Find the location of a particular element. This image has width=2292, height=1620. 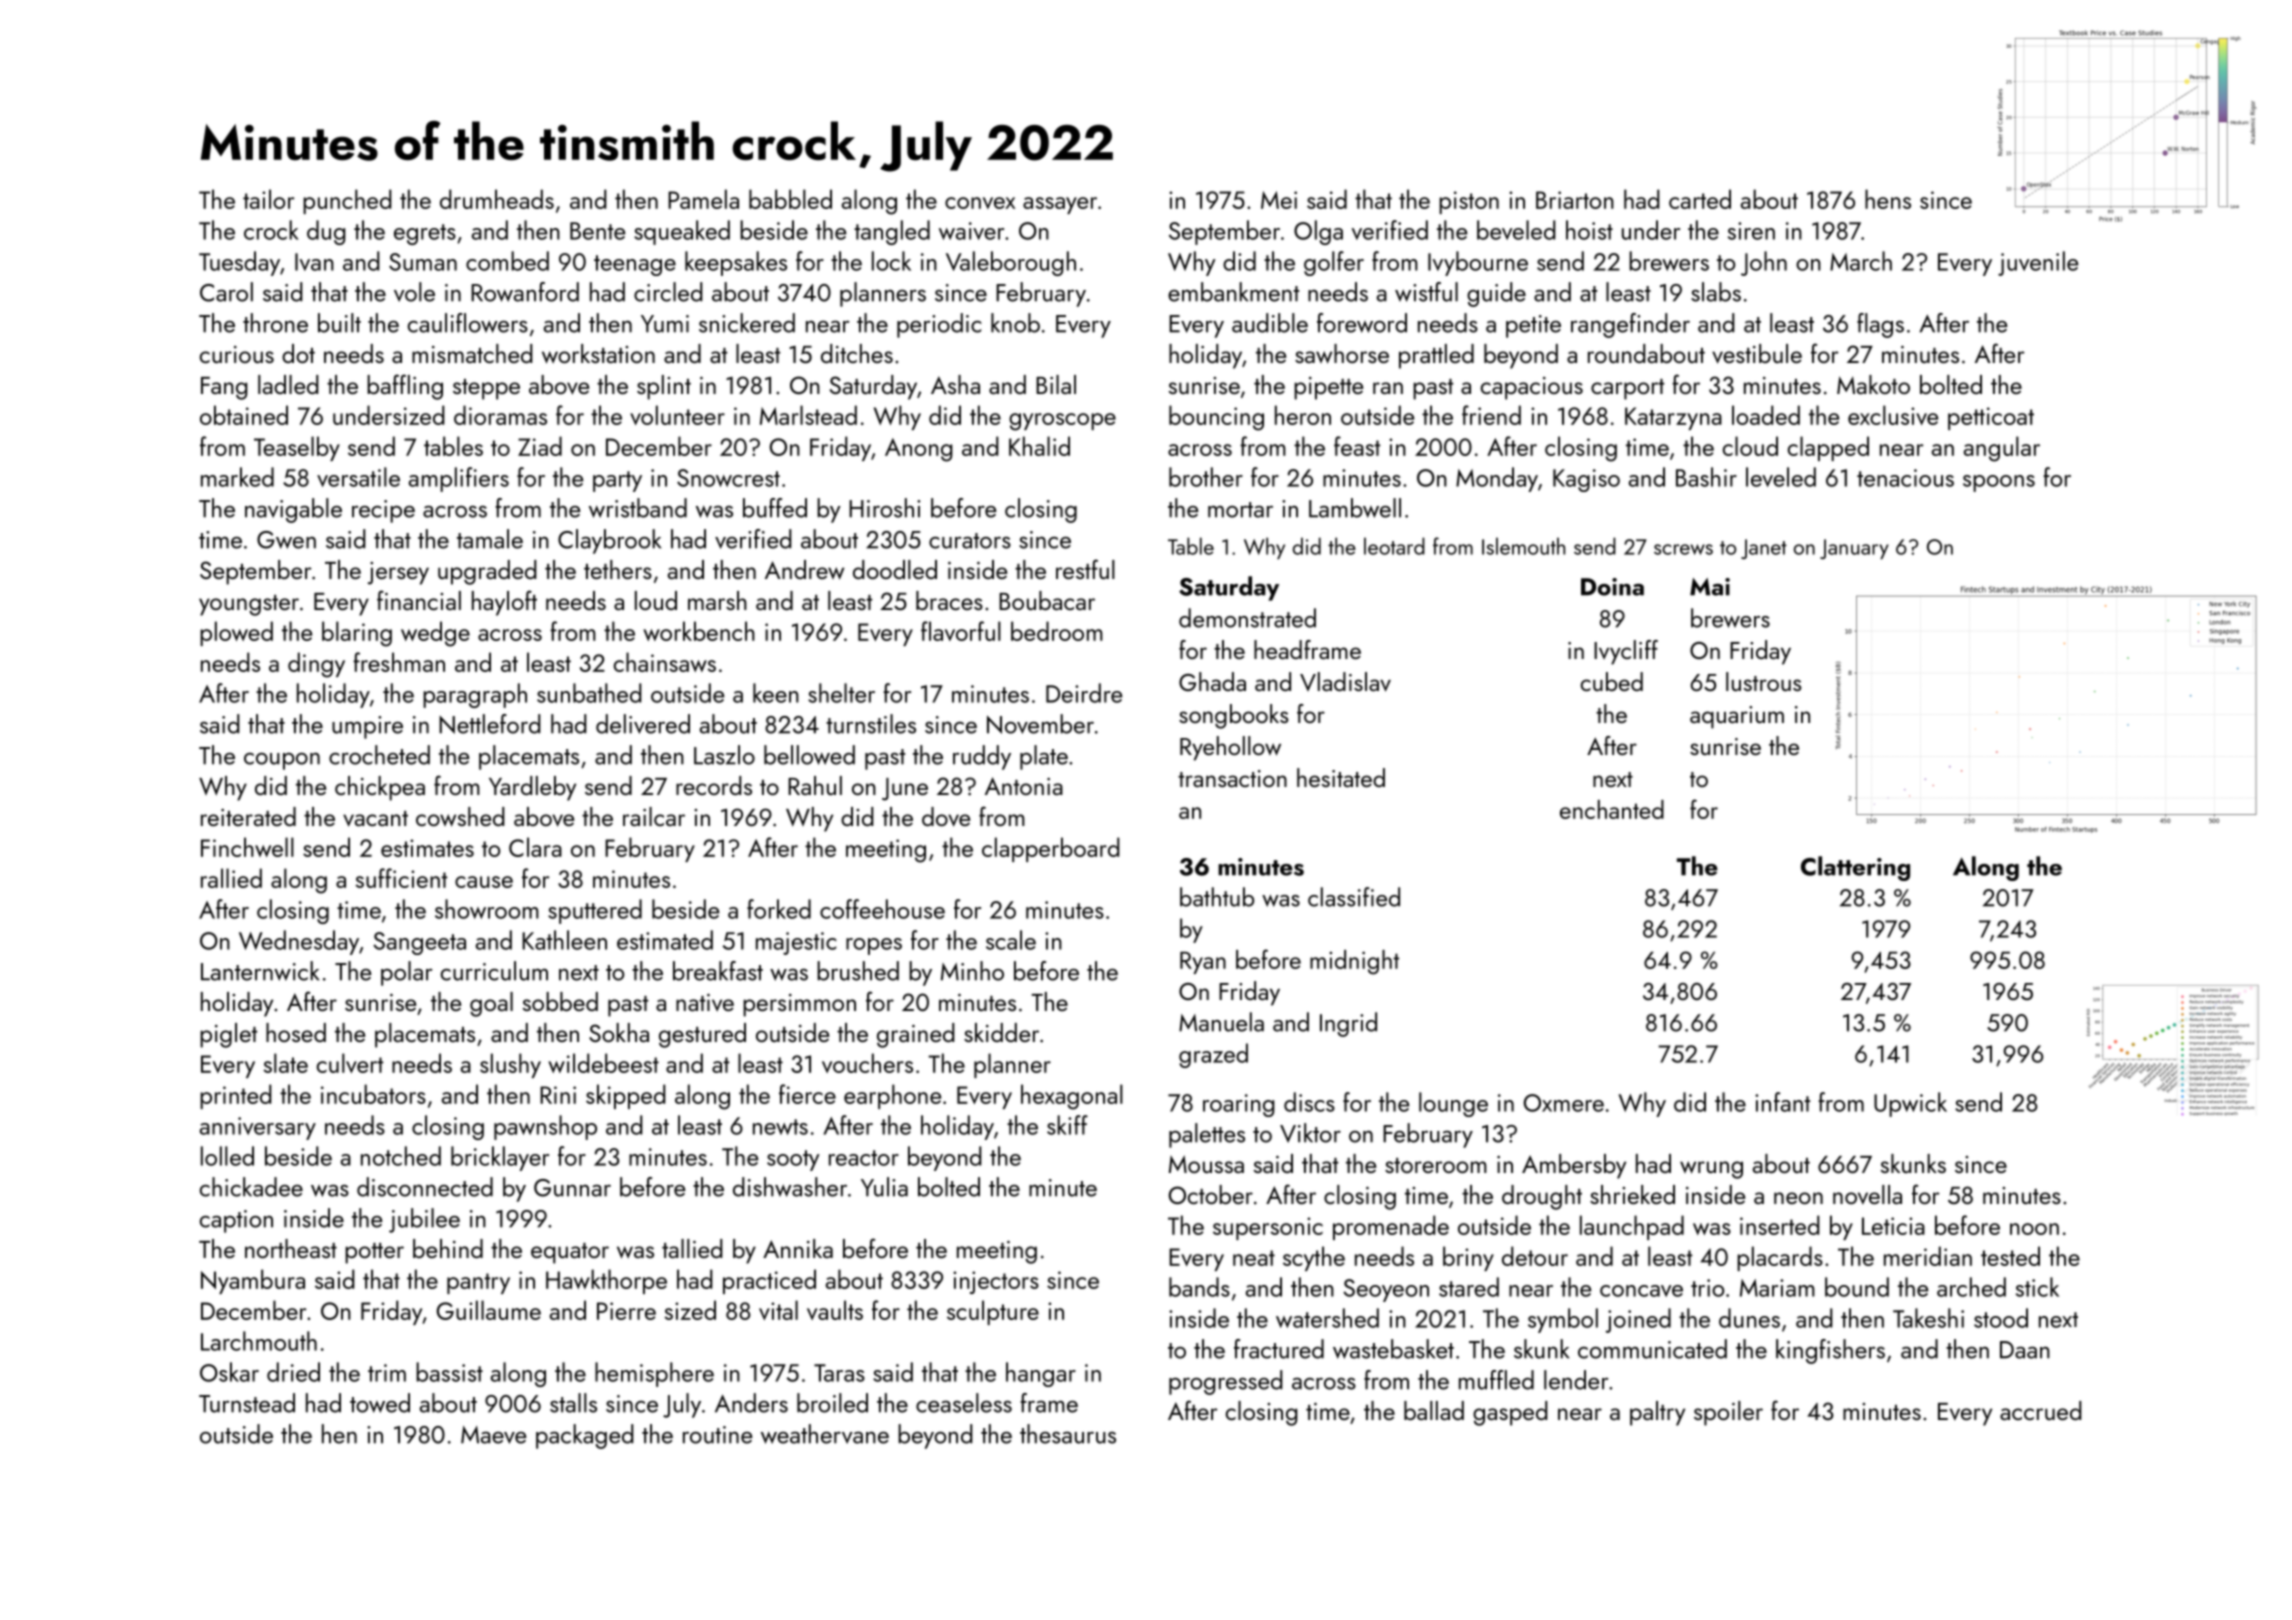

hens is located at coordinates (1888, 199).
